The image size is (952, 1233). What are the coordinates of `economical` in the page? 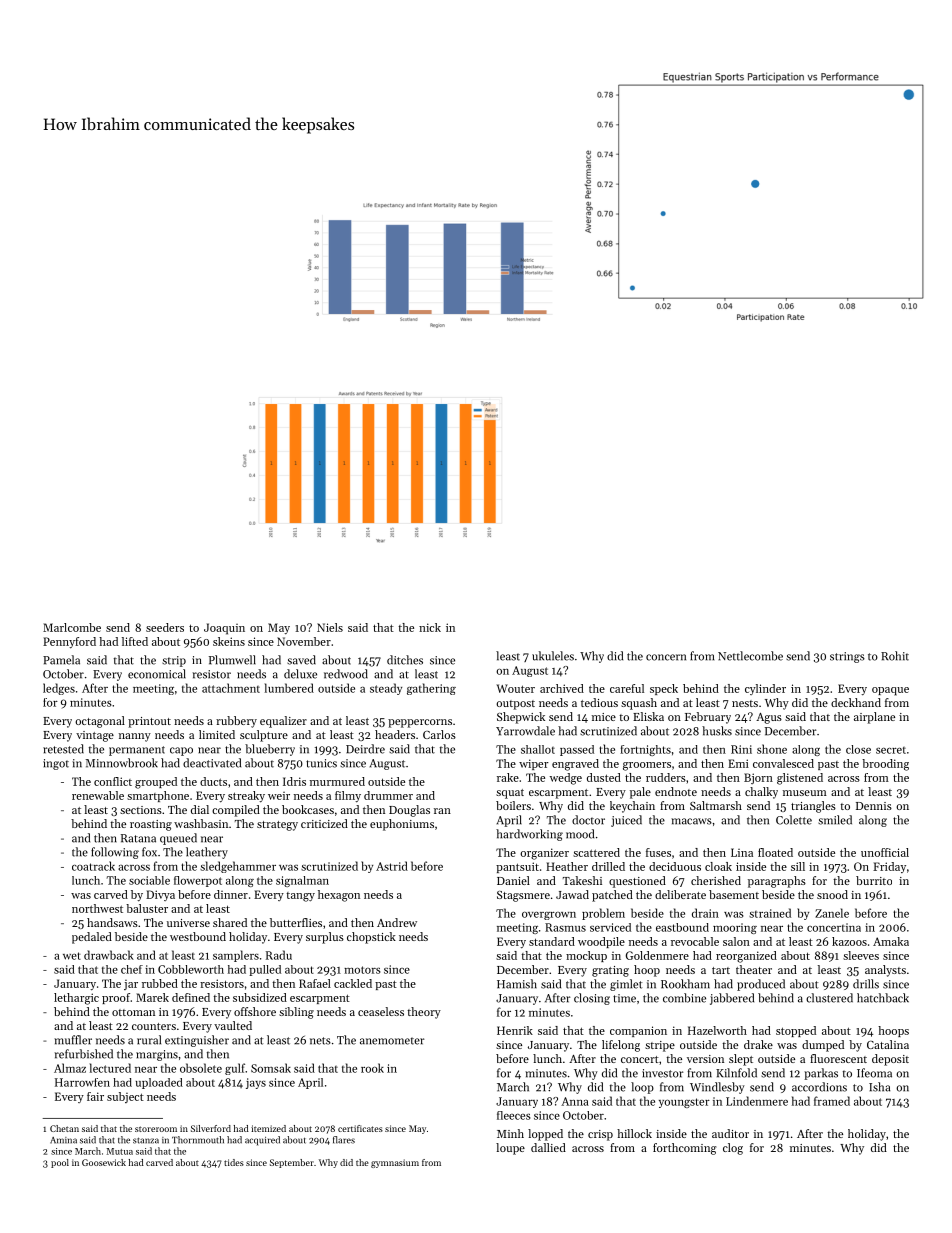 It's located at (157, 674).
